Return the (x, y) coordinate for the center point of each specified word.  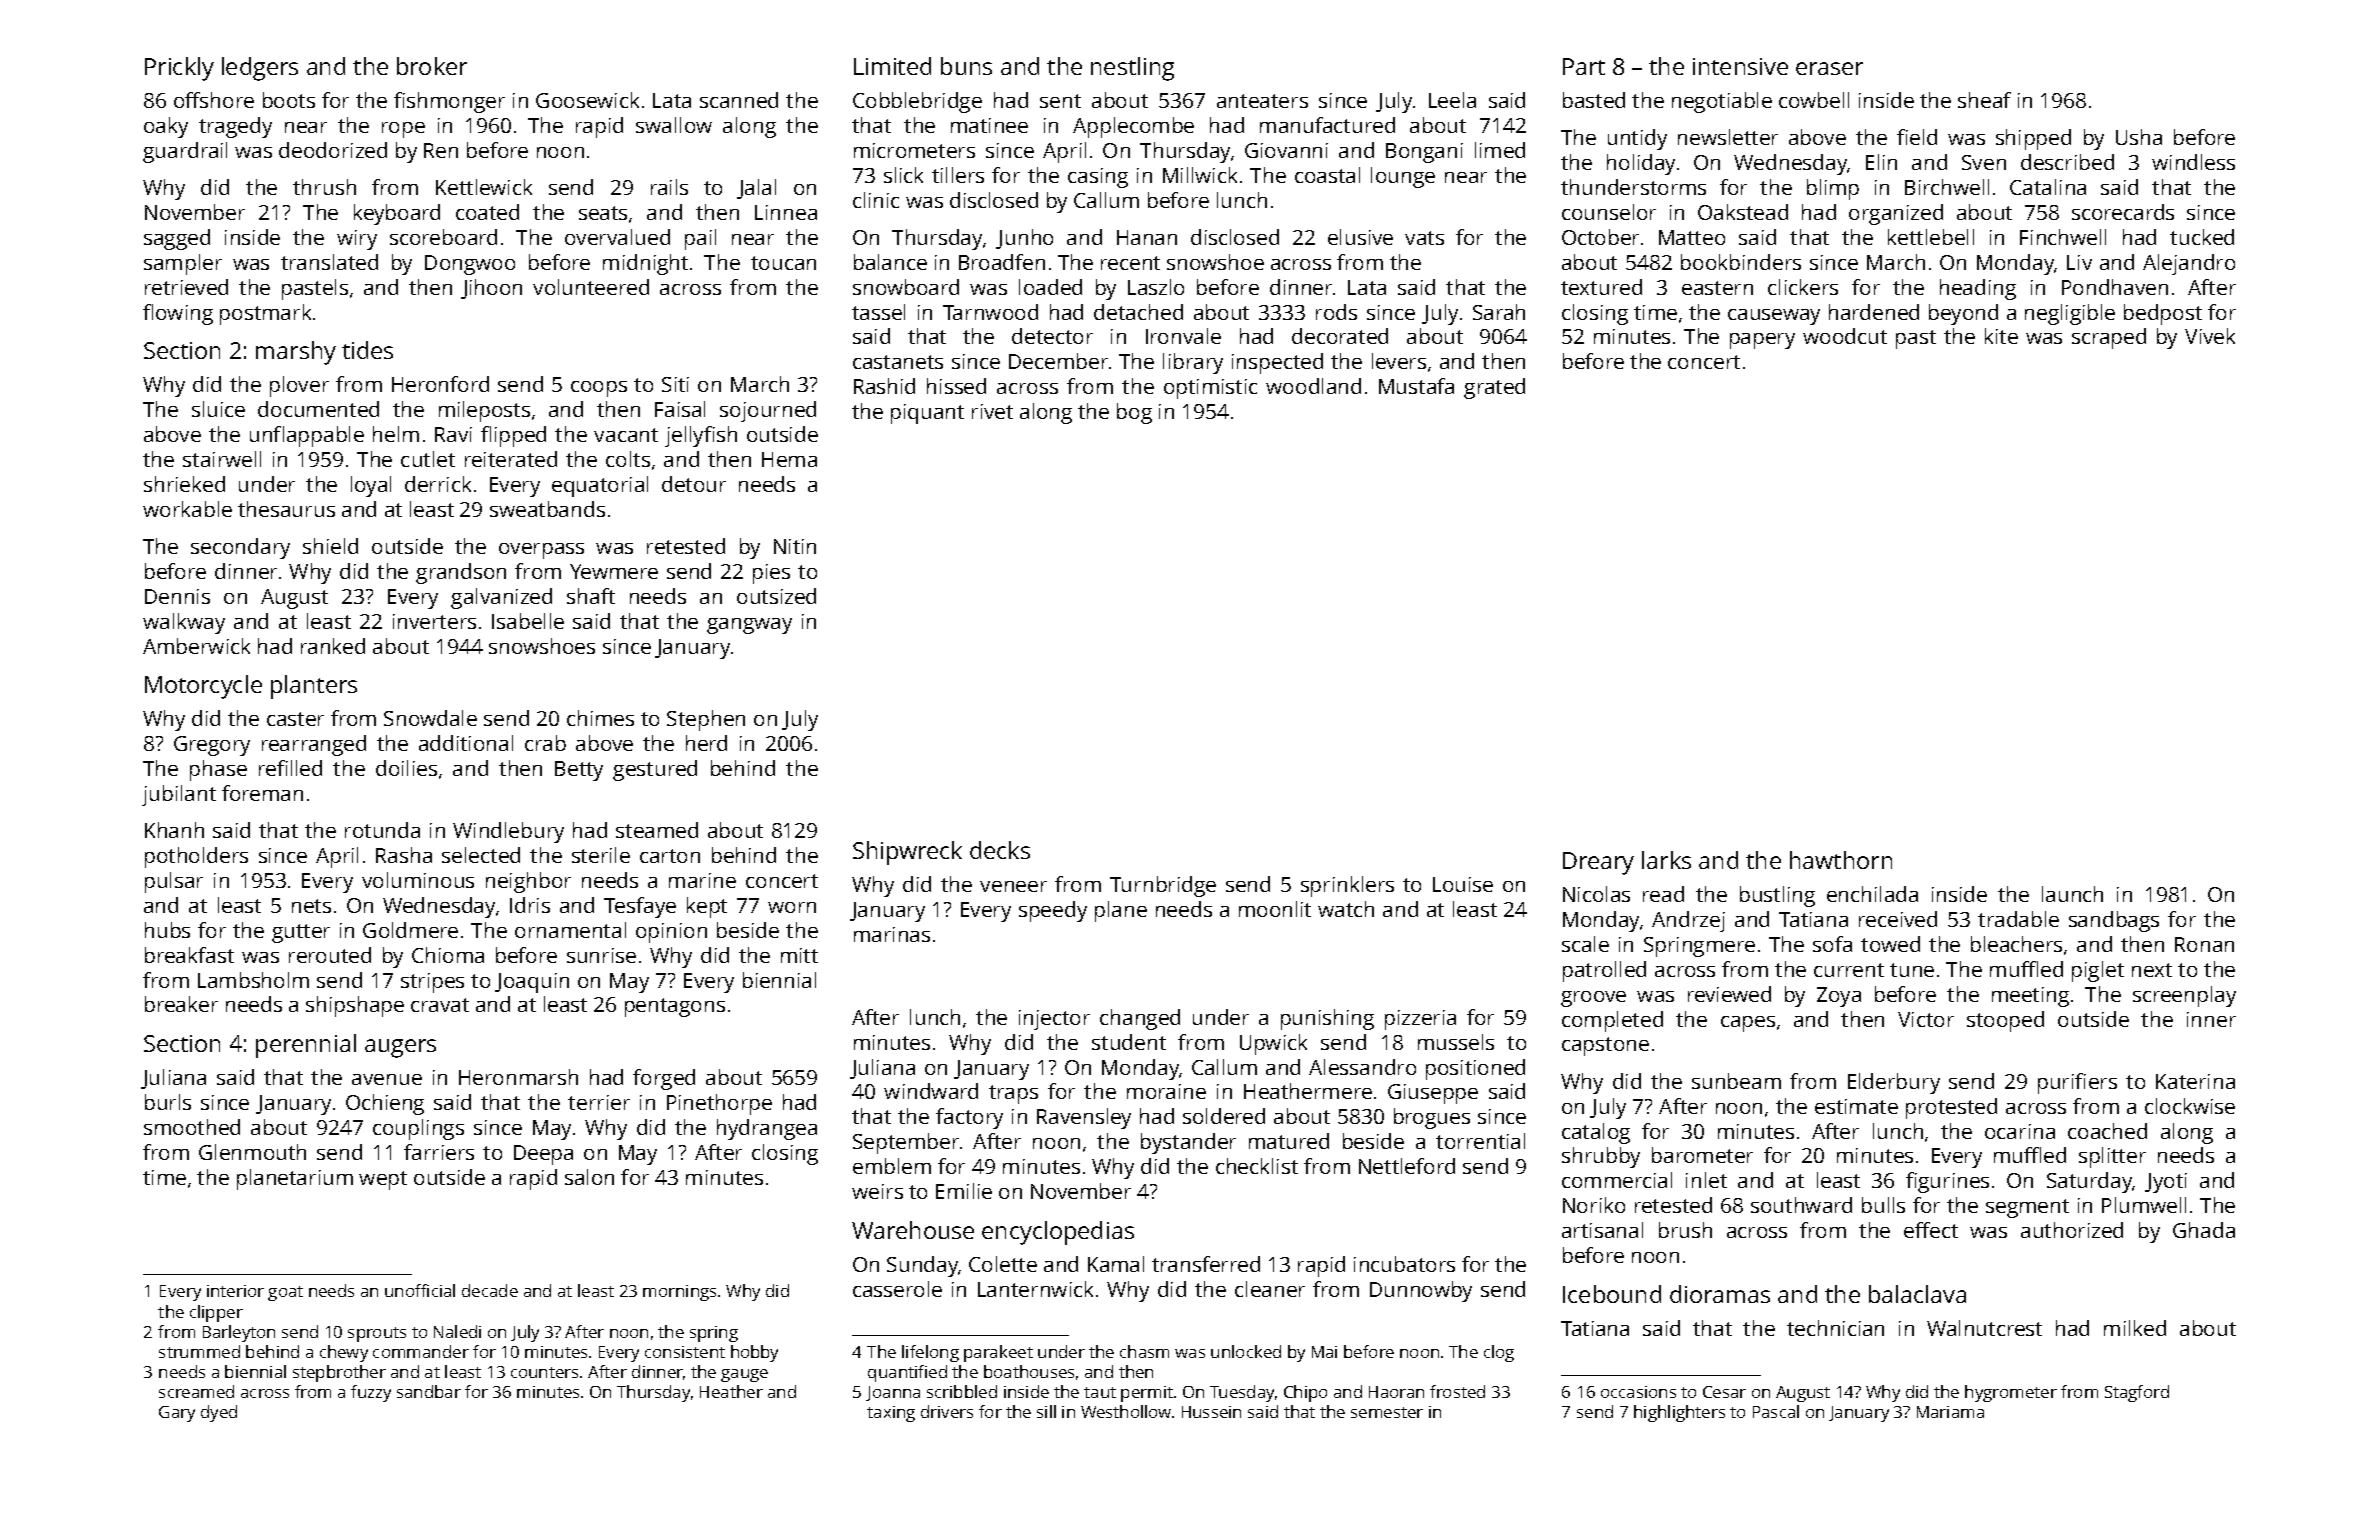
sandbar (429, 1391)
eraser (1829, 68)
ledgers (260, 69)
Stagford (2137, 1393)
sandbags (2114, 921)
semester (1387, 1412)
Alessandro (1362, 1067)
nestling (1132, 69)
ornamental (570, 930)
